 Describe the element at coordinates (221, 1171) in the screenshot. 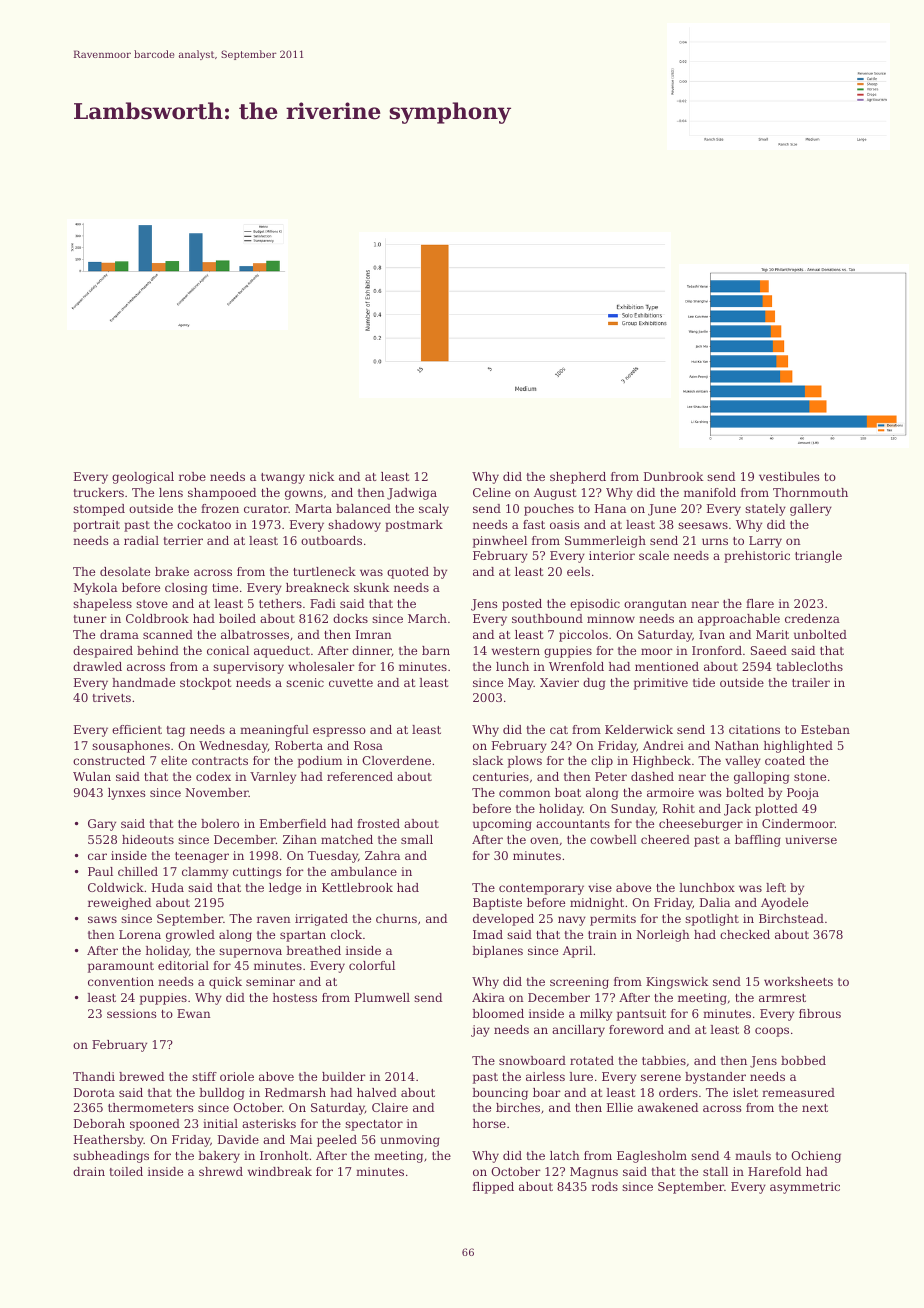

I see `shrewd` at that location.
